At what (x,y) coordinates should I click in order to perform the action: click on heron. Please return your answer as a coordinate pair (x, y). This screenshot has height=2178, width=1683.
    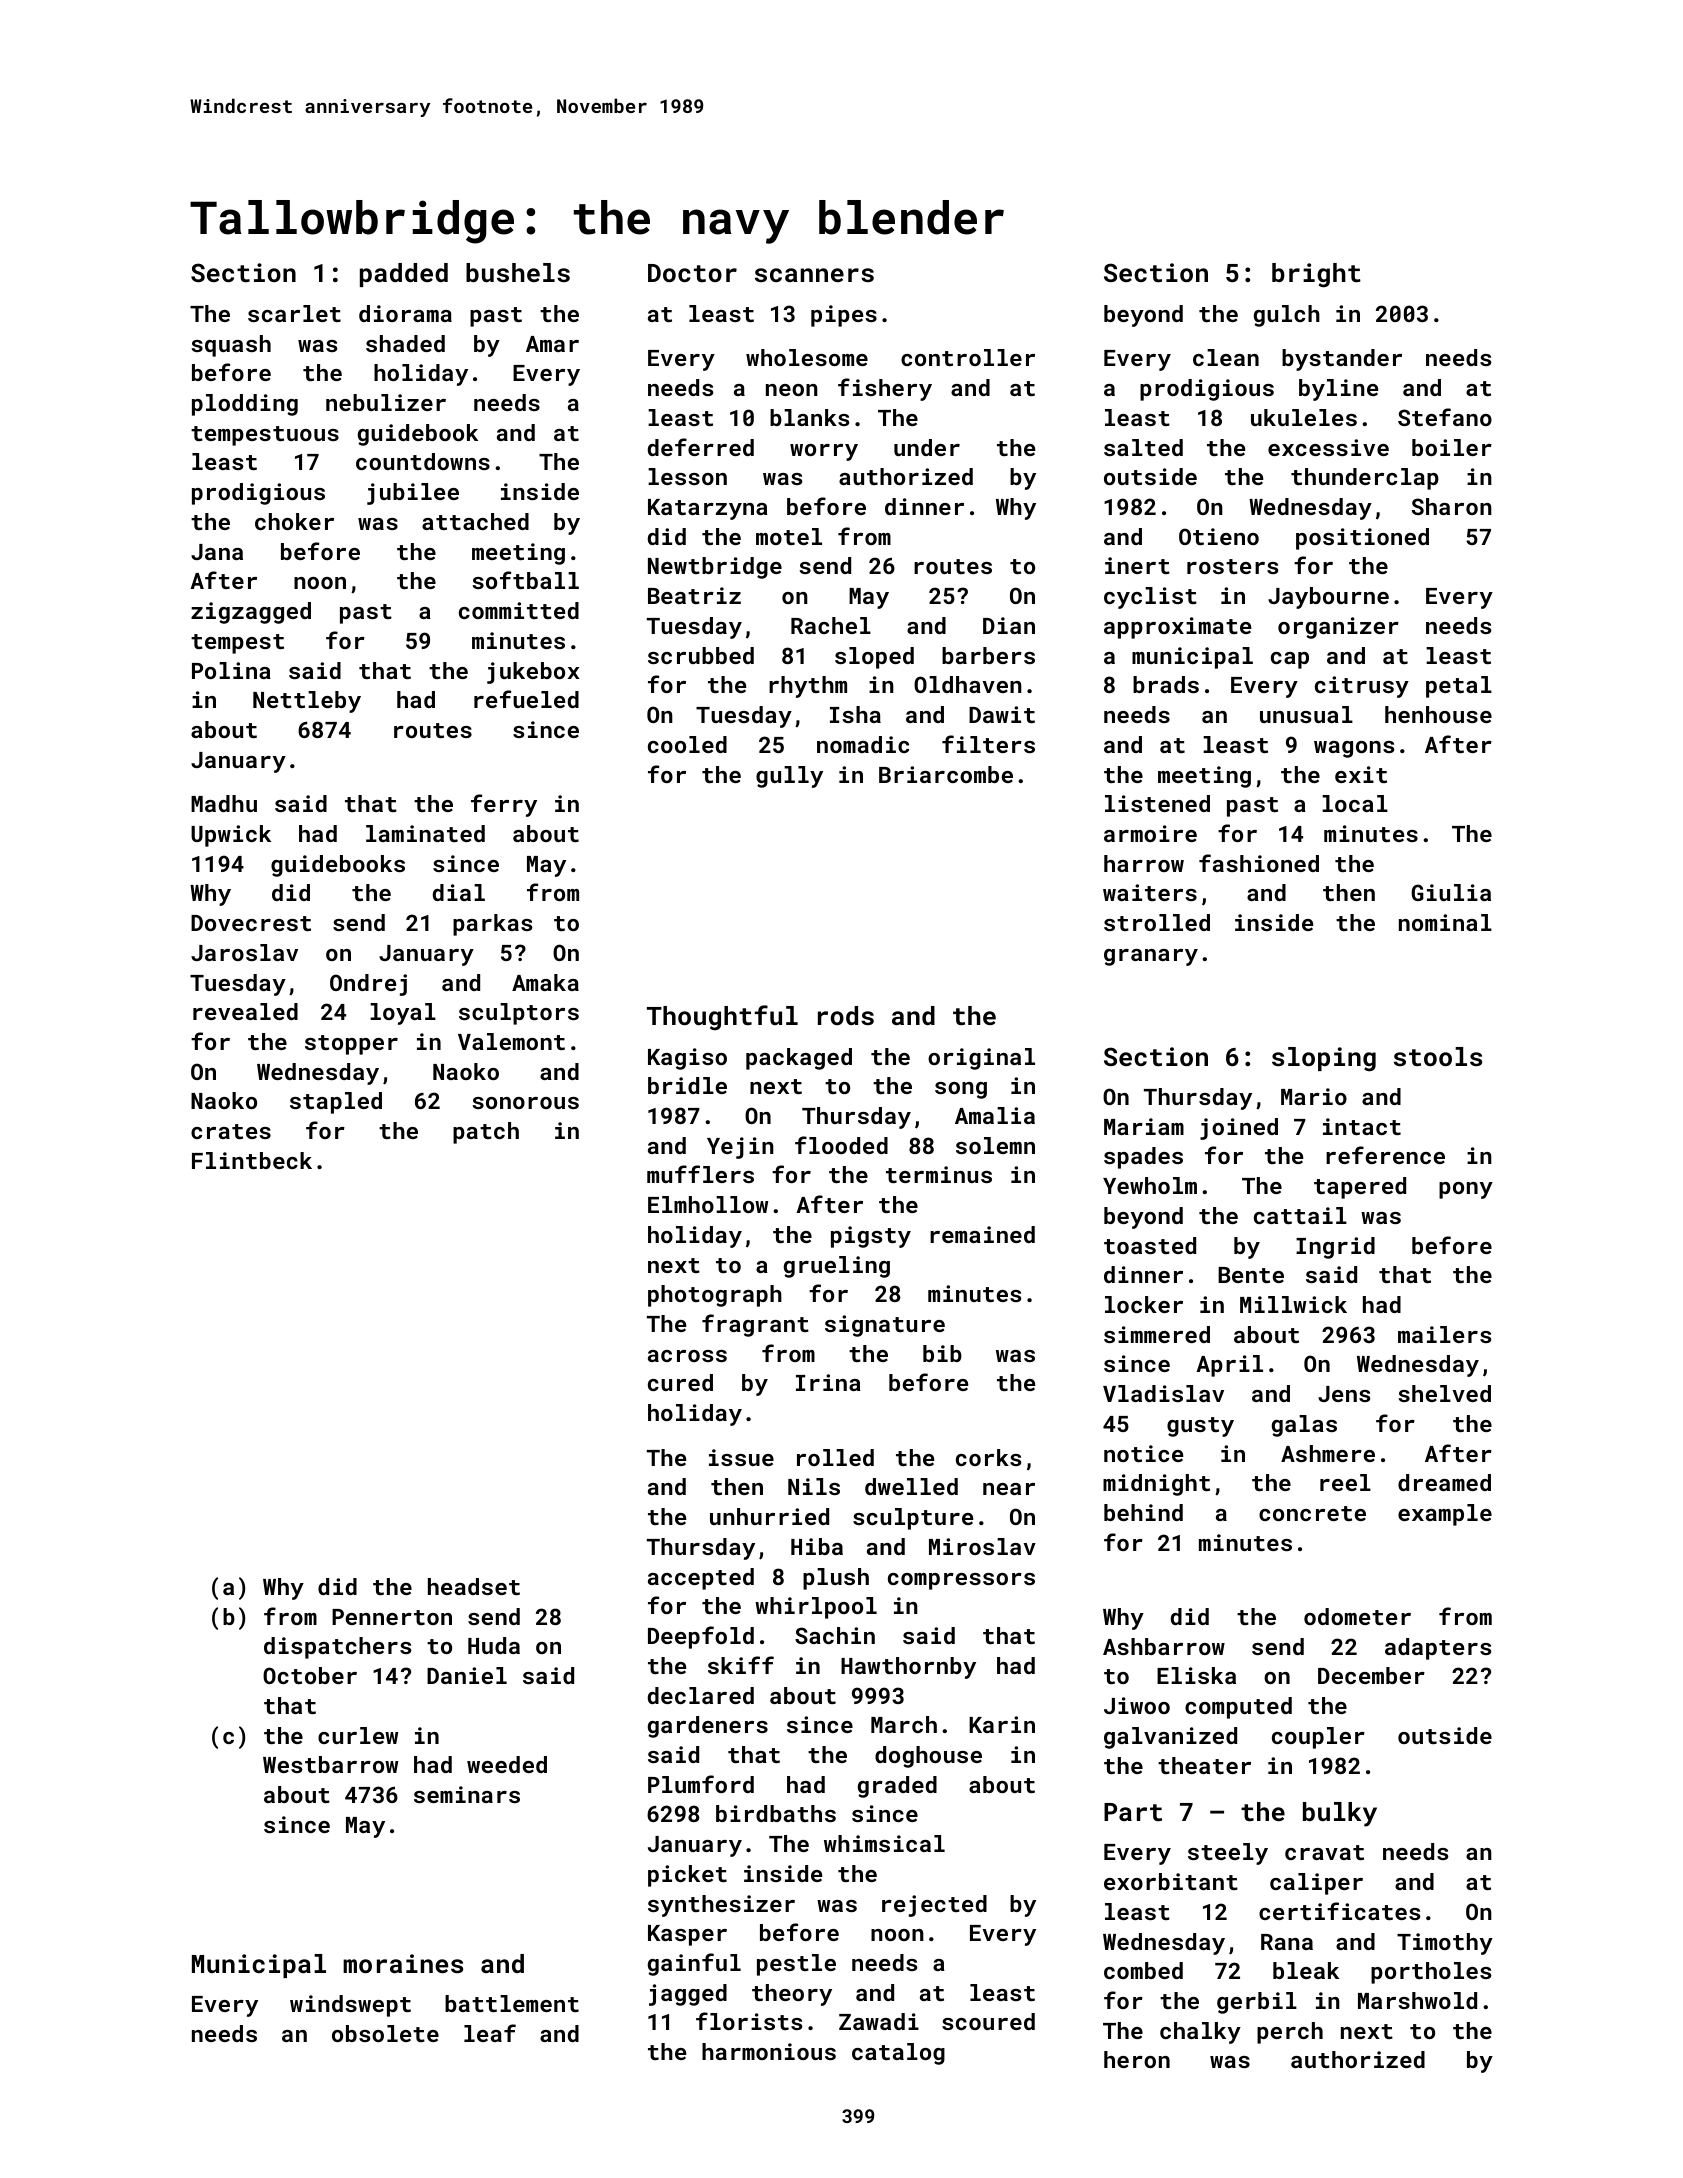
    Looking at the image, I should click on (1137, 2059).
